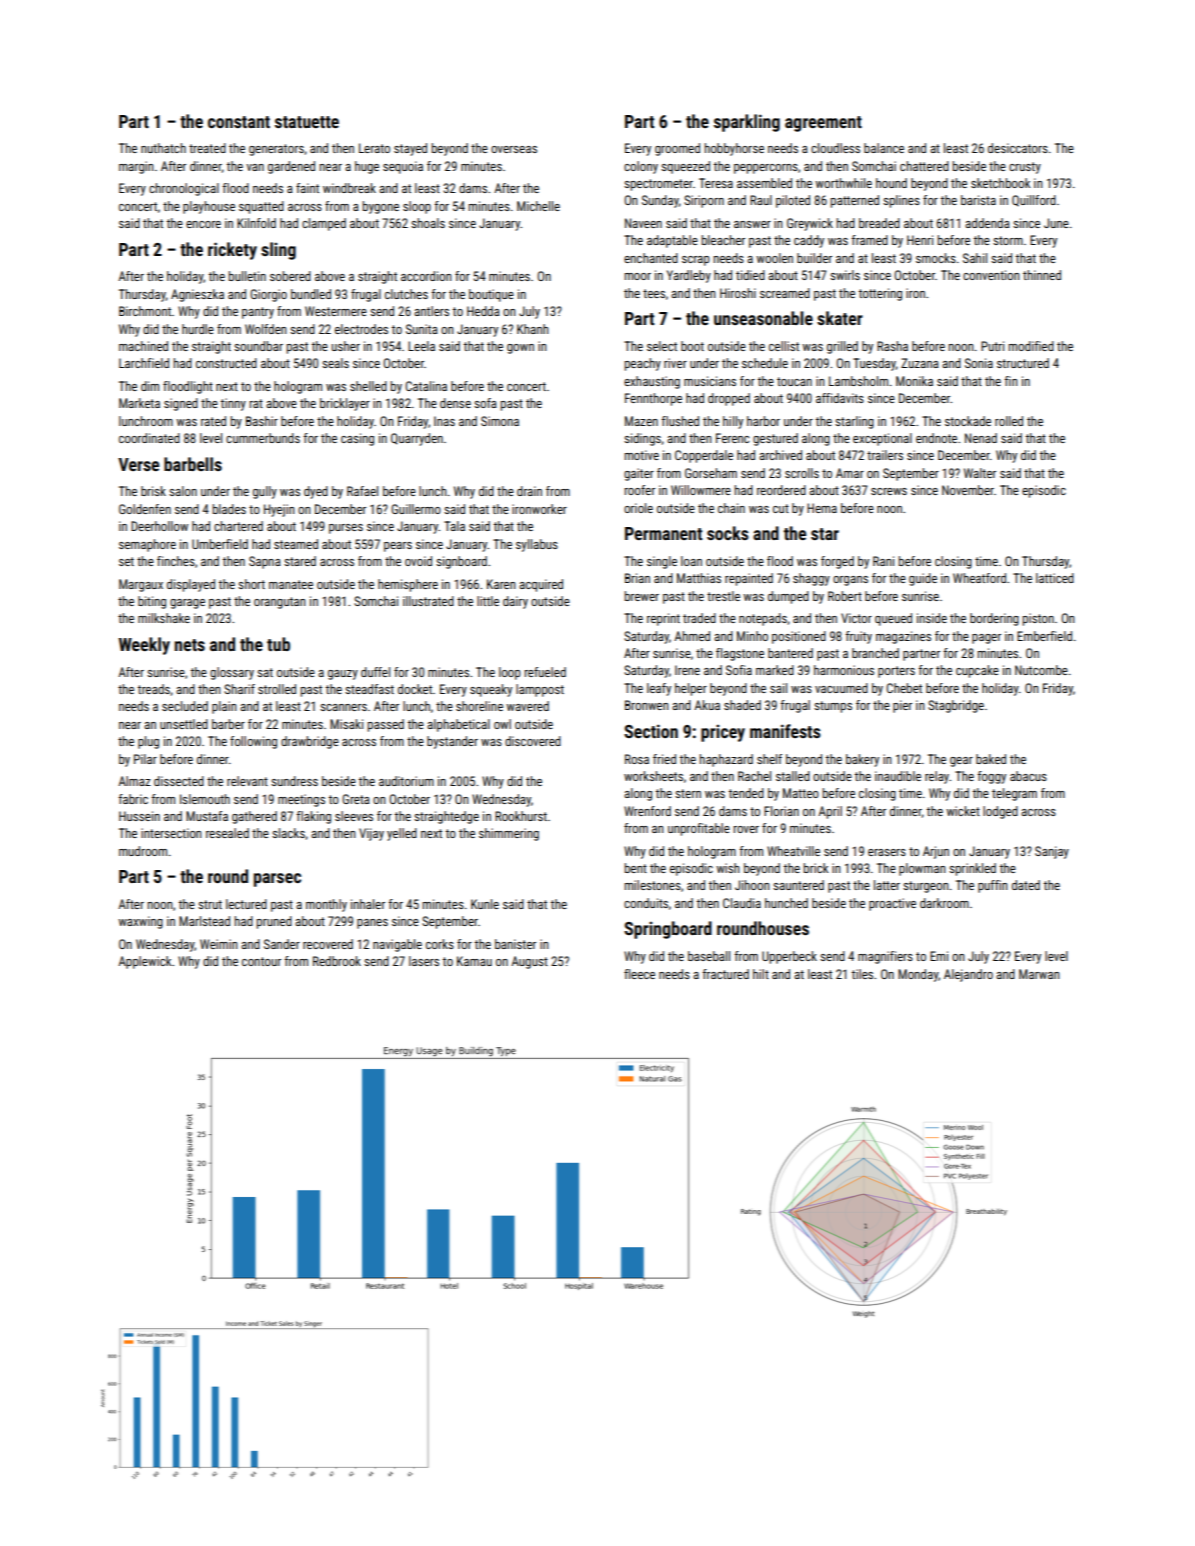 The height and width of the screenshot is (1546, 1195). What do you see at coordinates (328, 944) in the screenshot?
I see `recovered` at bounding box center [328, 944].
